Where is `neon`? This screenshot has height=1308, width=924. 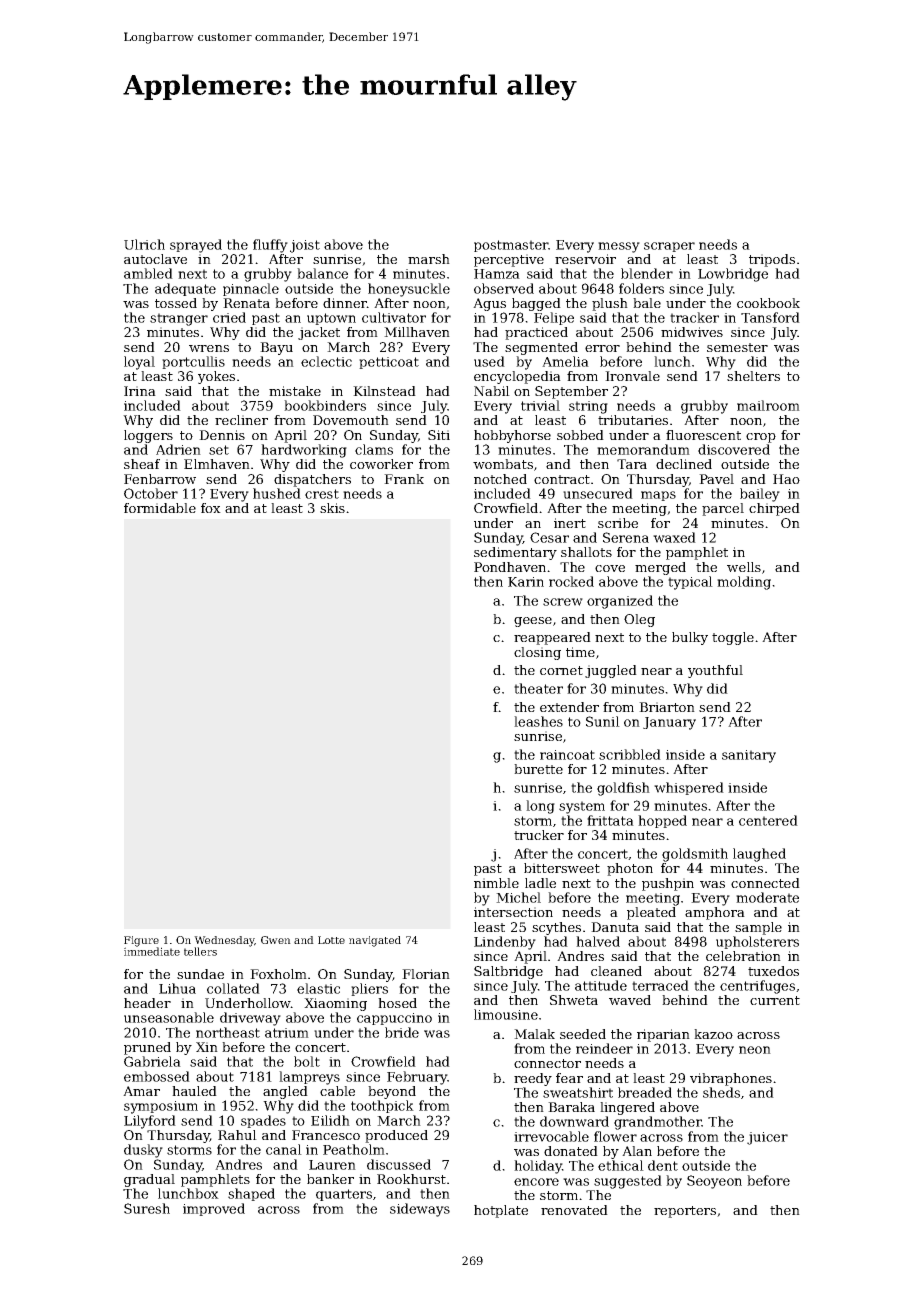
neon is located at coordinates (755, 1050).
